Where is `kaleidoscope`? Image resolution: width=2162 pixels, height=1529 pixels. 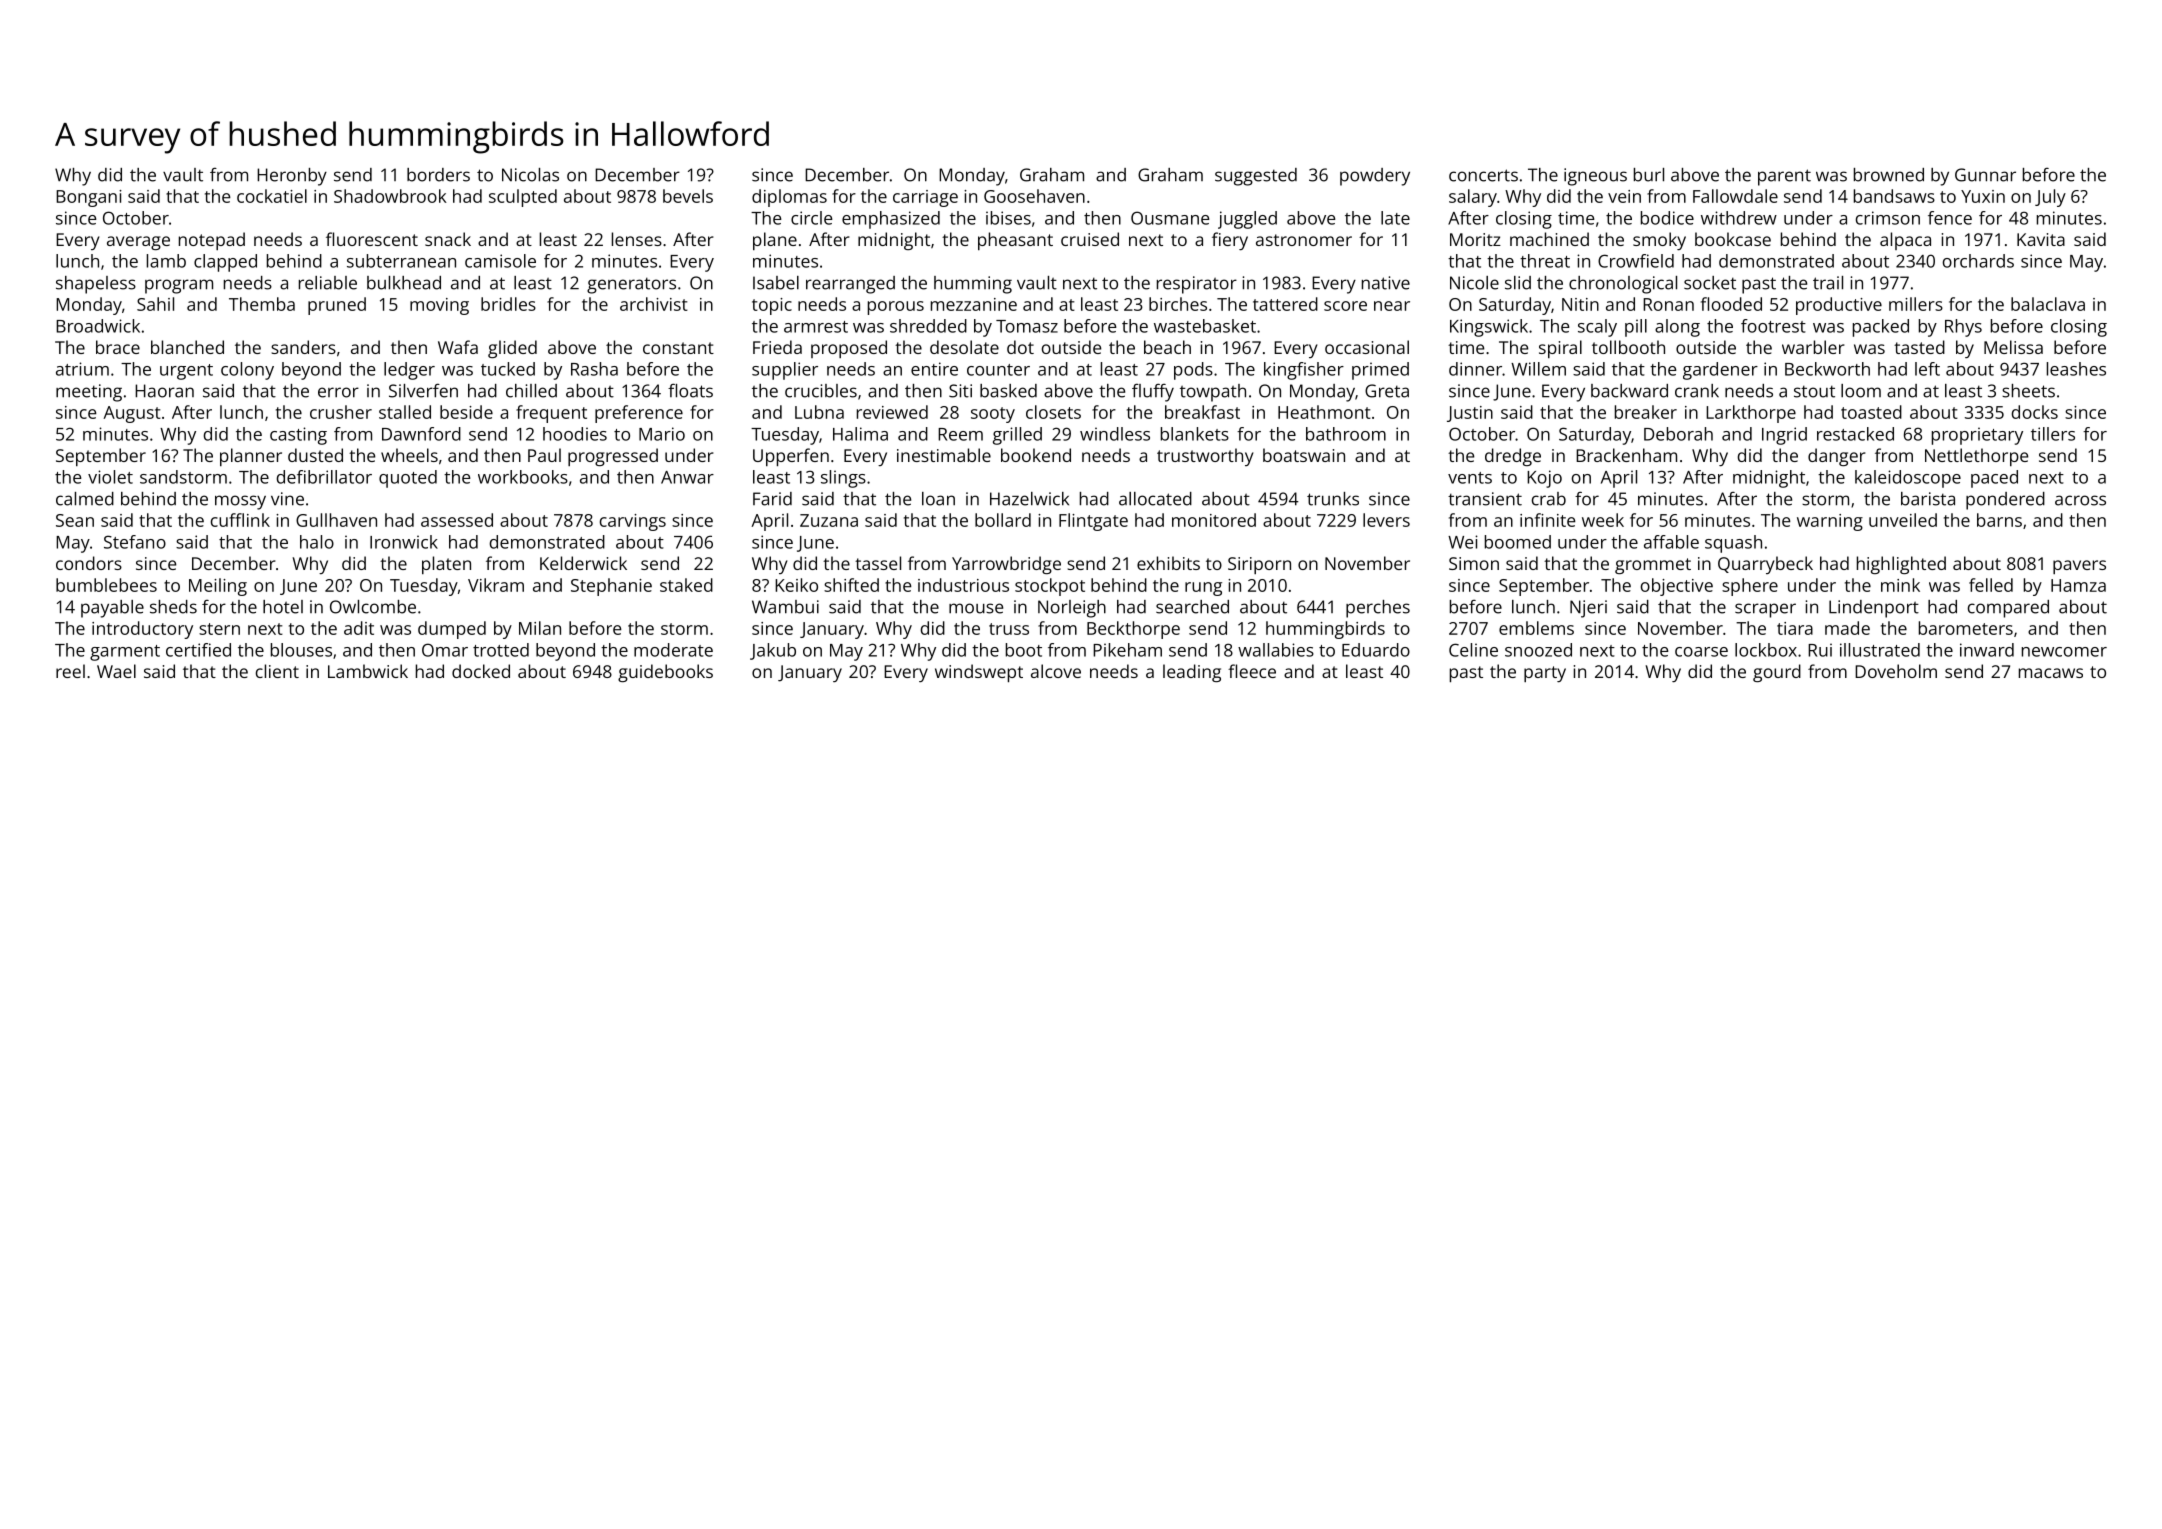 kaleidoscope is located at coordinates (1908, 479).
